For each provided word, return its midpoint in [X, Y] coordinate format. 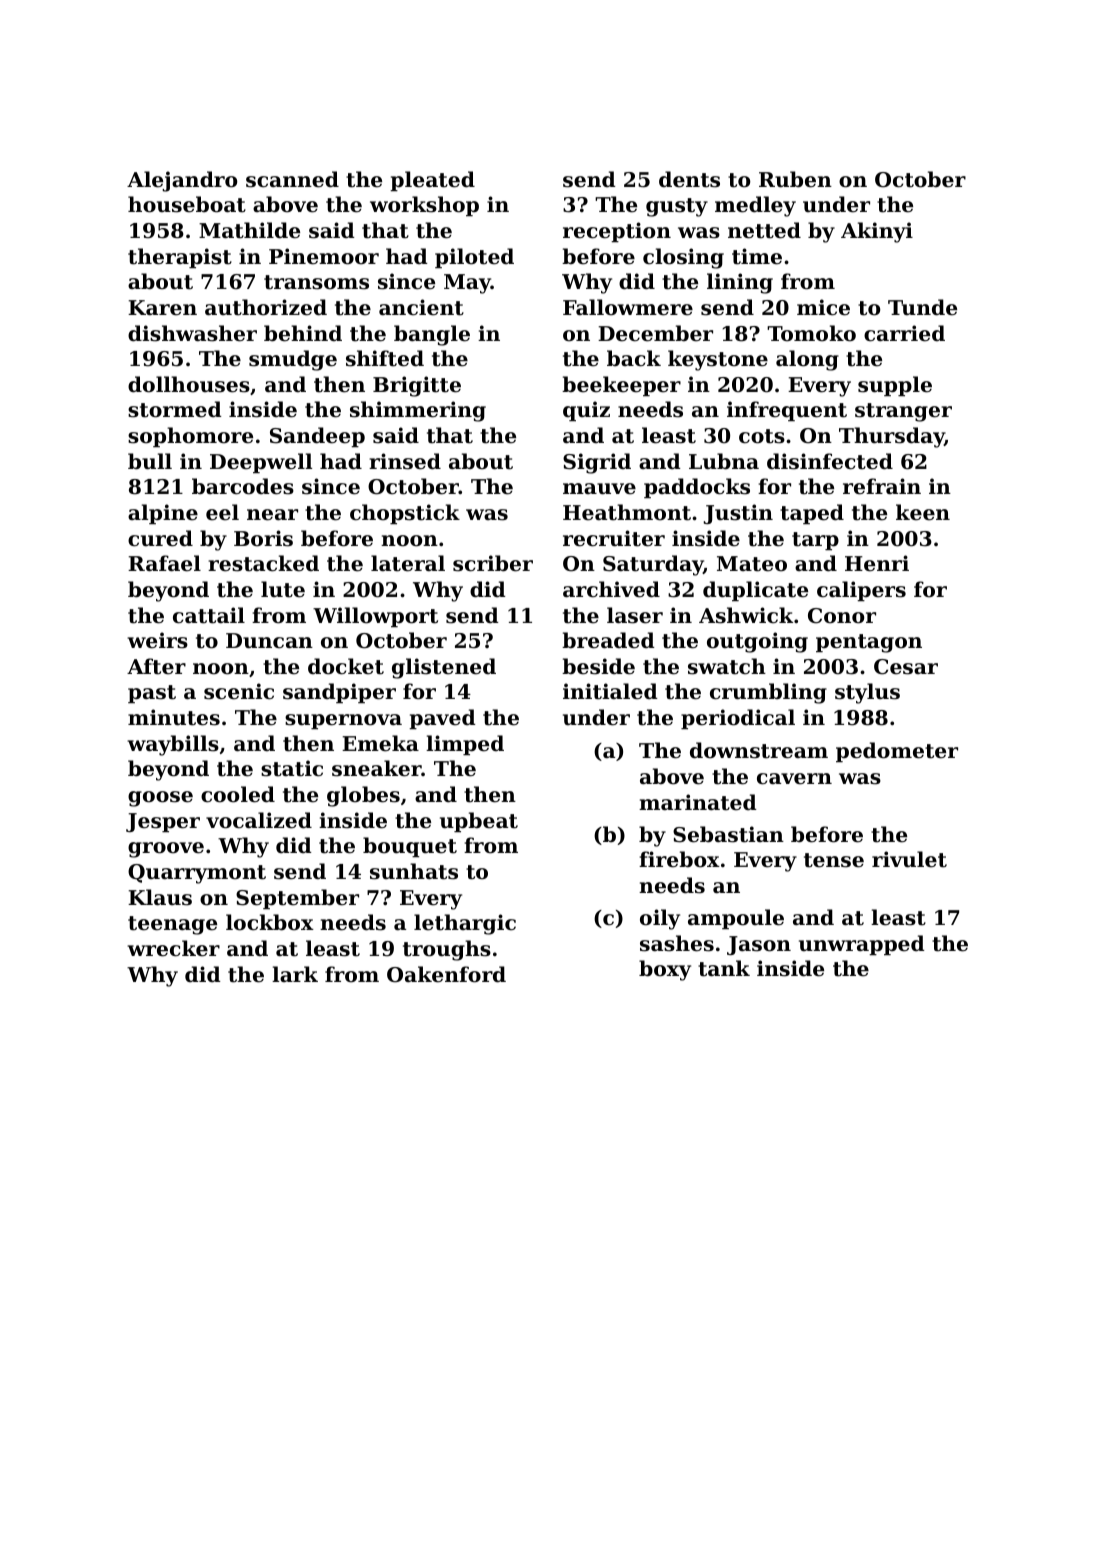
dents [689, 179]
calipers [861, 591]
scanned [292, 179]
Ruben [795, 179]
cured [160, 538]
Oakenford [446, 974]
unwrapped [862, 945]
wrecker [173, 948]
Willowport [375, 617]
